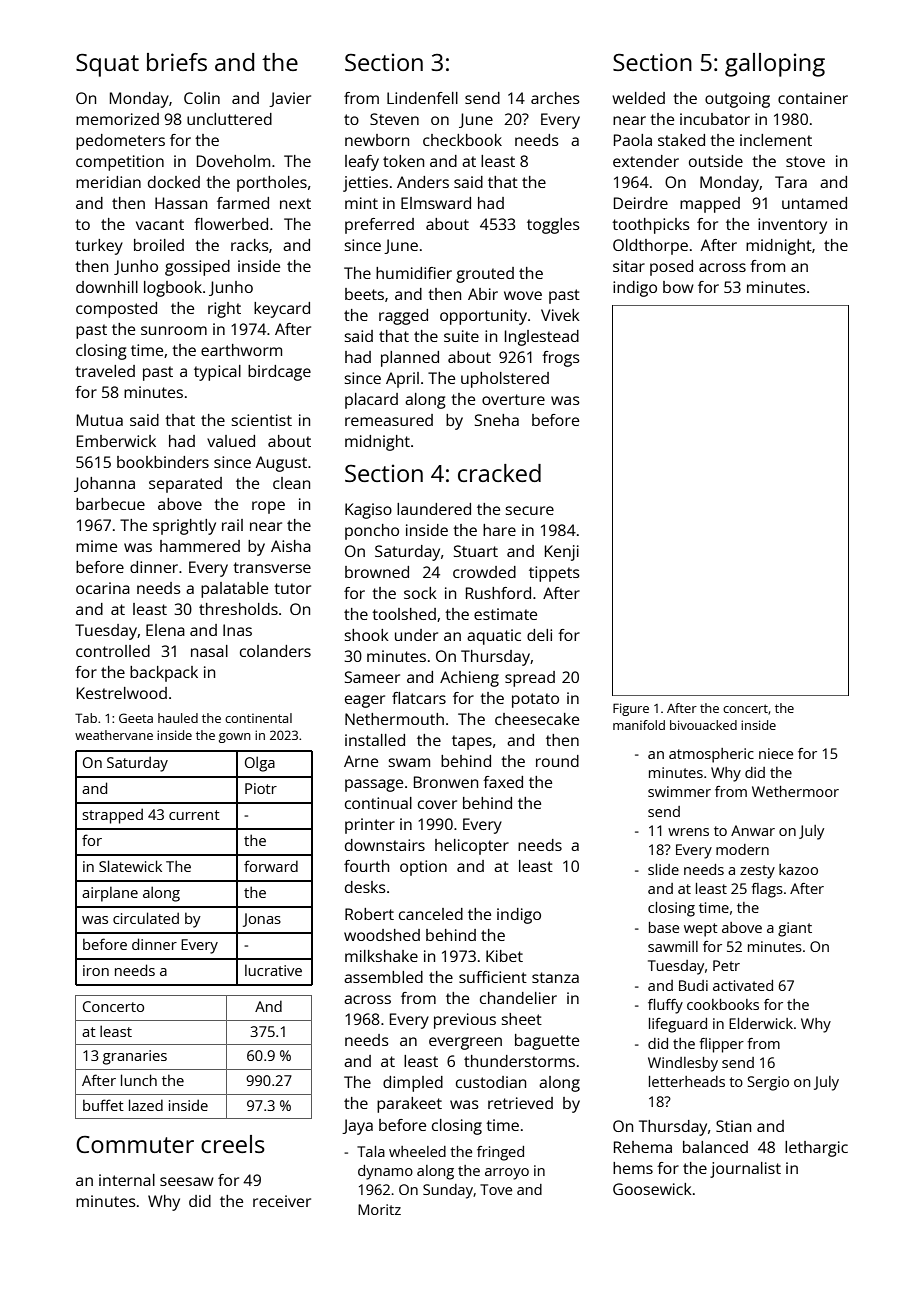 This page has width=924, height=1308. What do you see at coordinates (711, 755) in the page?
I see `atmospheric` at bounding box center [711, 755].
